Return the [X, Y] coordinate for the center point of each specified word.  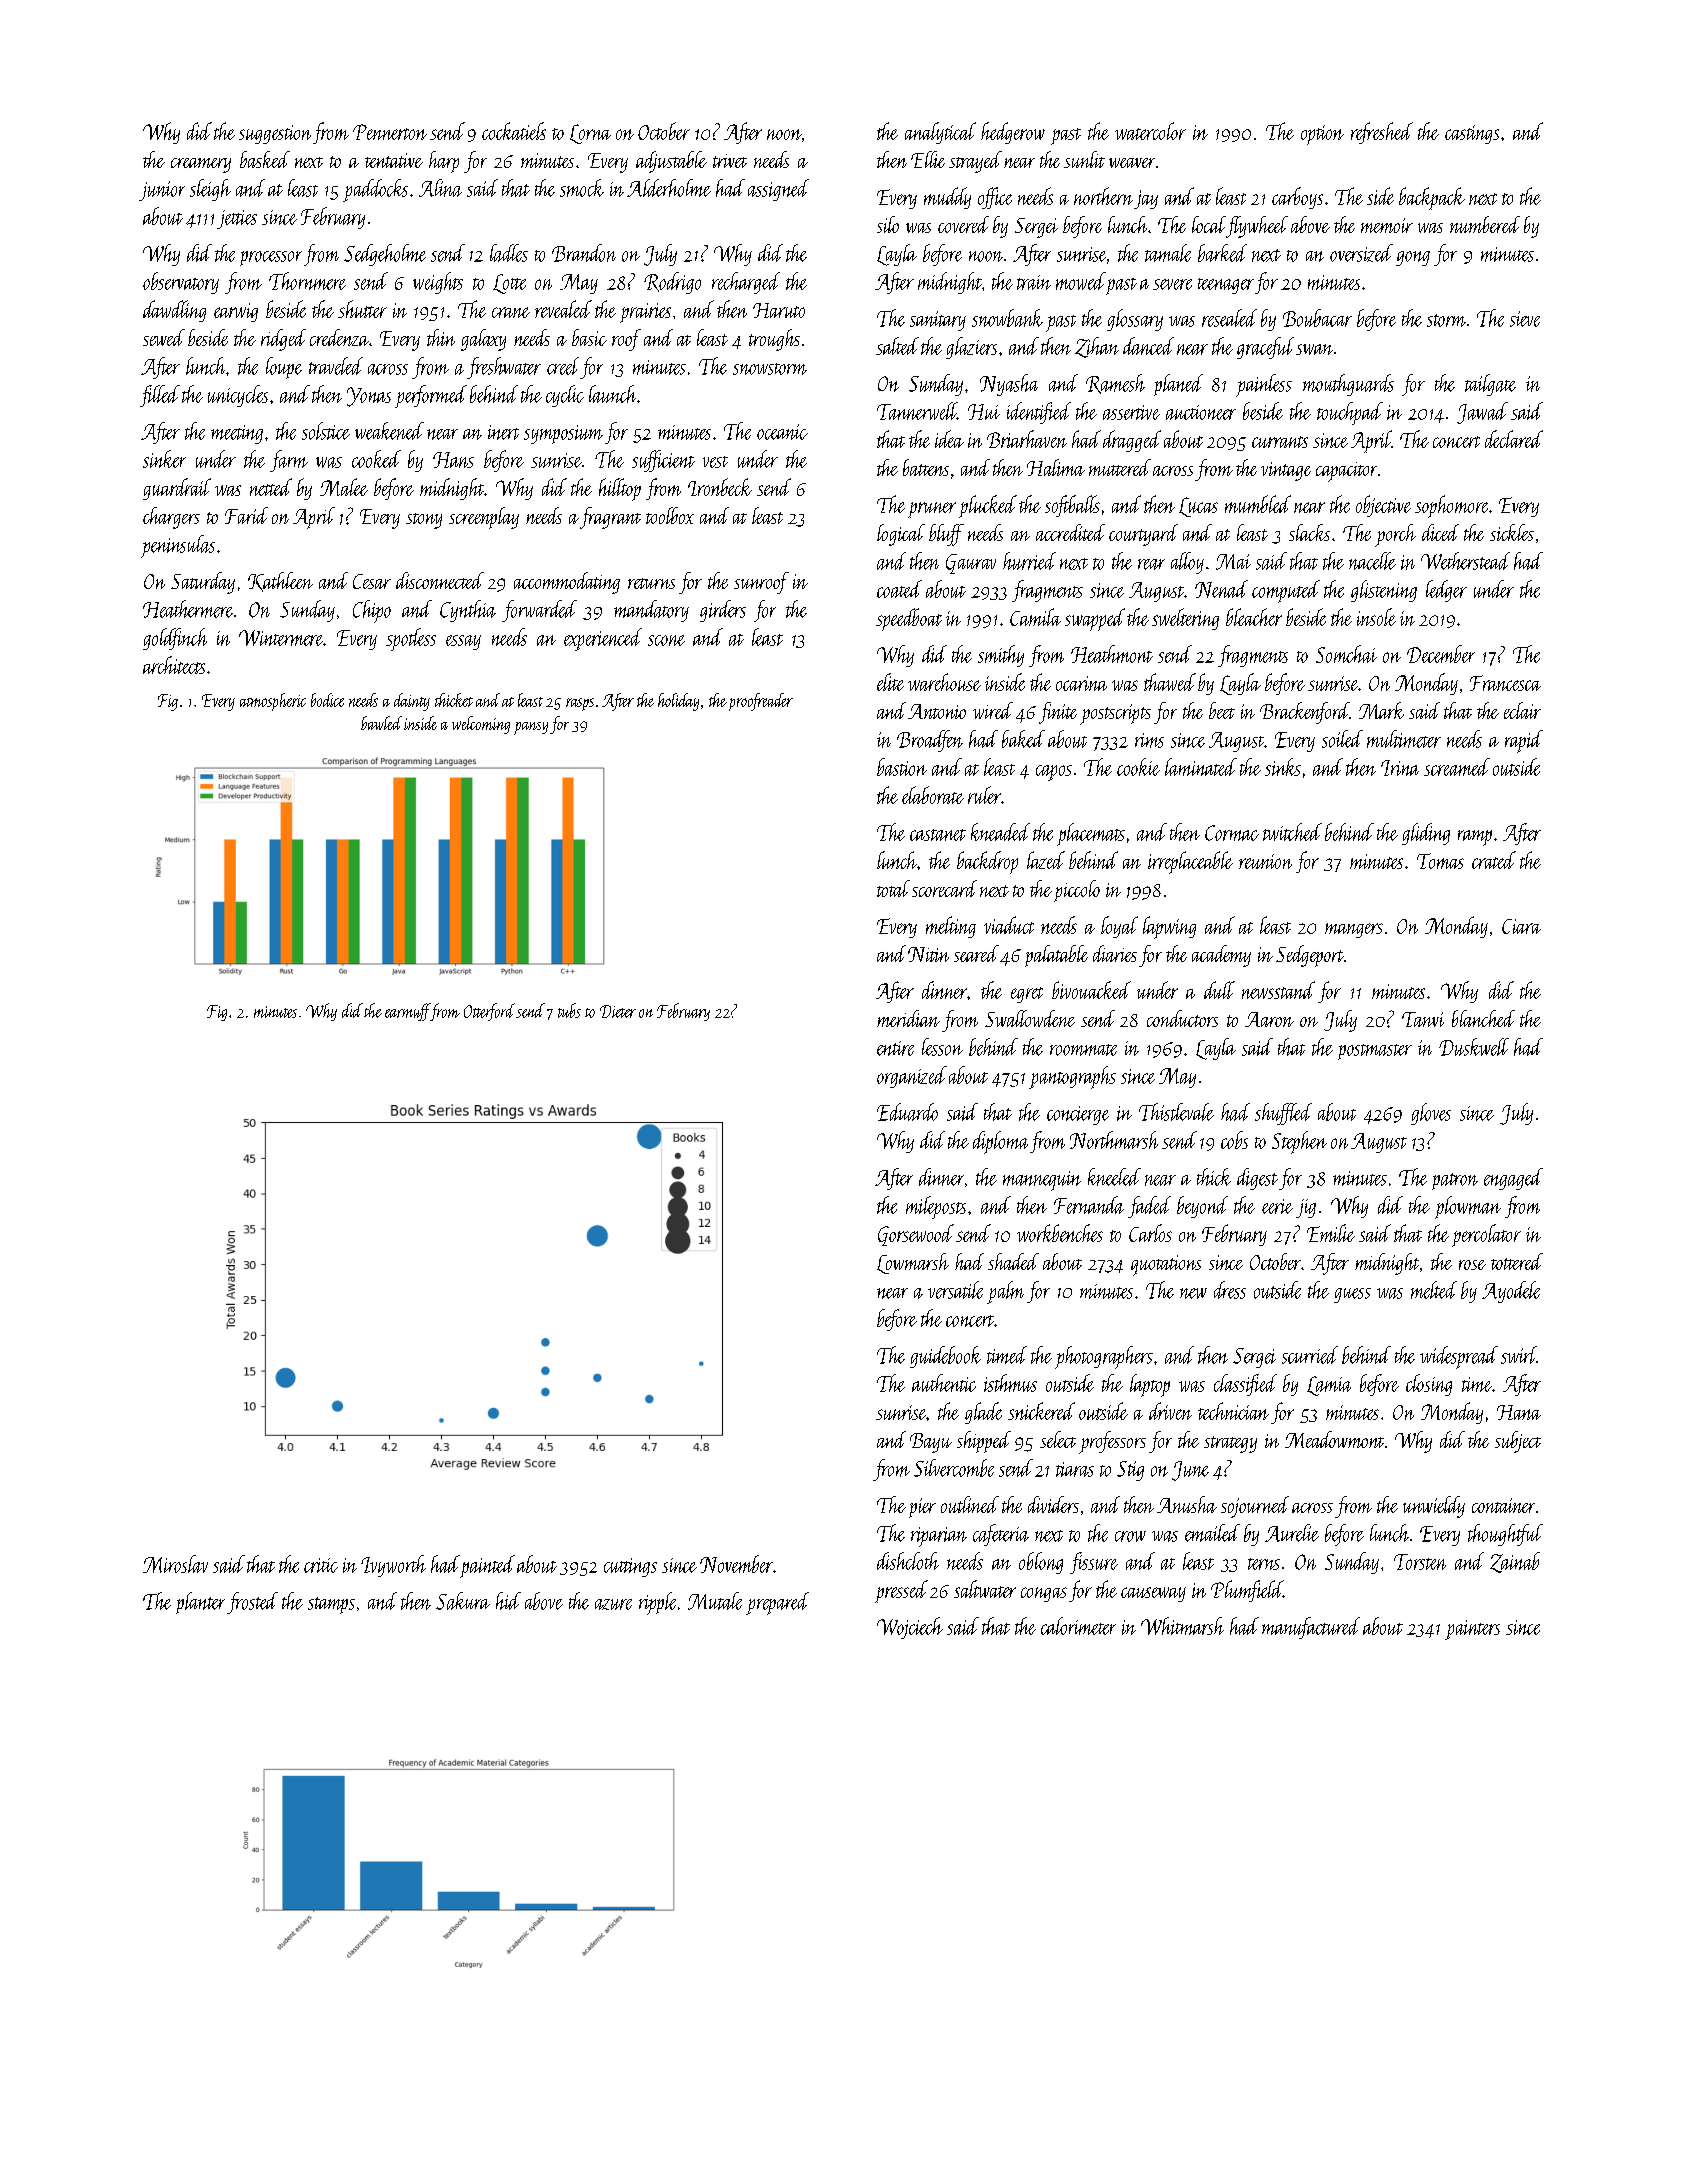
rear [1151, 564]
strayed [975, 162]
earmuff [407, 1012]
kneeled [1114, 1177]
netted [271, 487]
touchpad [1350, 413]
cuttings [630, 1567]
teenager [1226, 286]
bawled [381, 723]
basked [265, 159]
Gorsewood [916, 1235]
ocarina [1081, 683]
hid [508, 1601]
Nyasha [1009, 385]
